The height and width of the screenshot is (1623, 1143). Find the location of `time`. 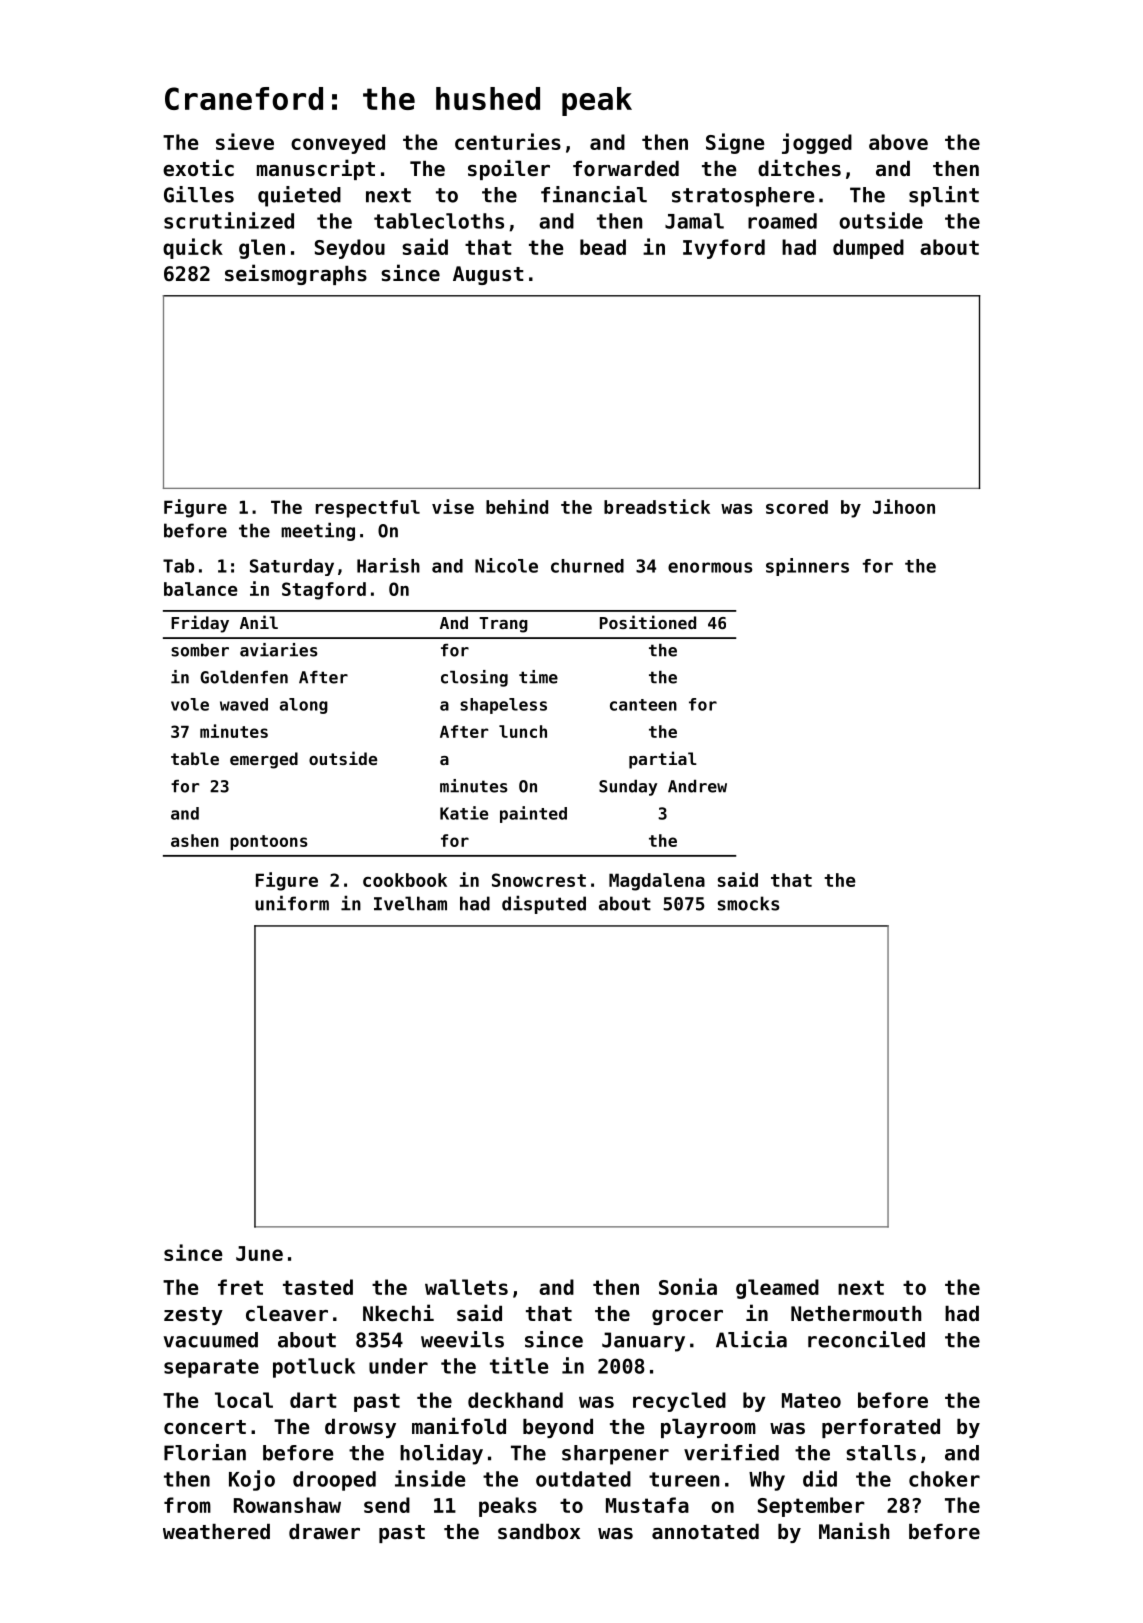

time is located at coordinates (538, 677).
